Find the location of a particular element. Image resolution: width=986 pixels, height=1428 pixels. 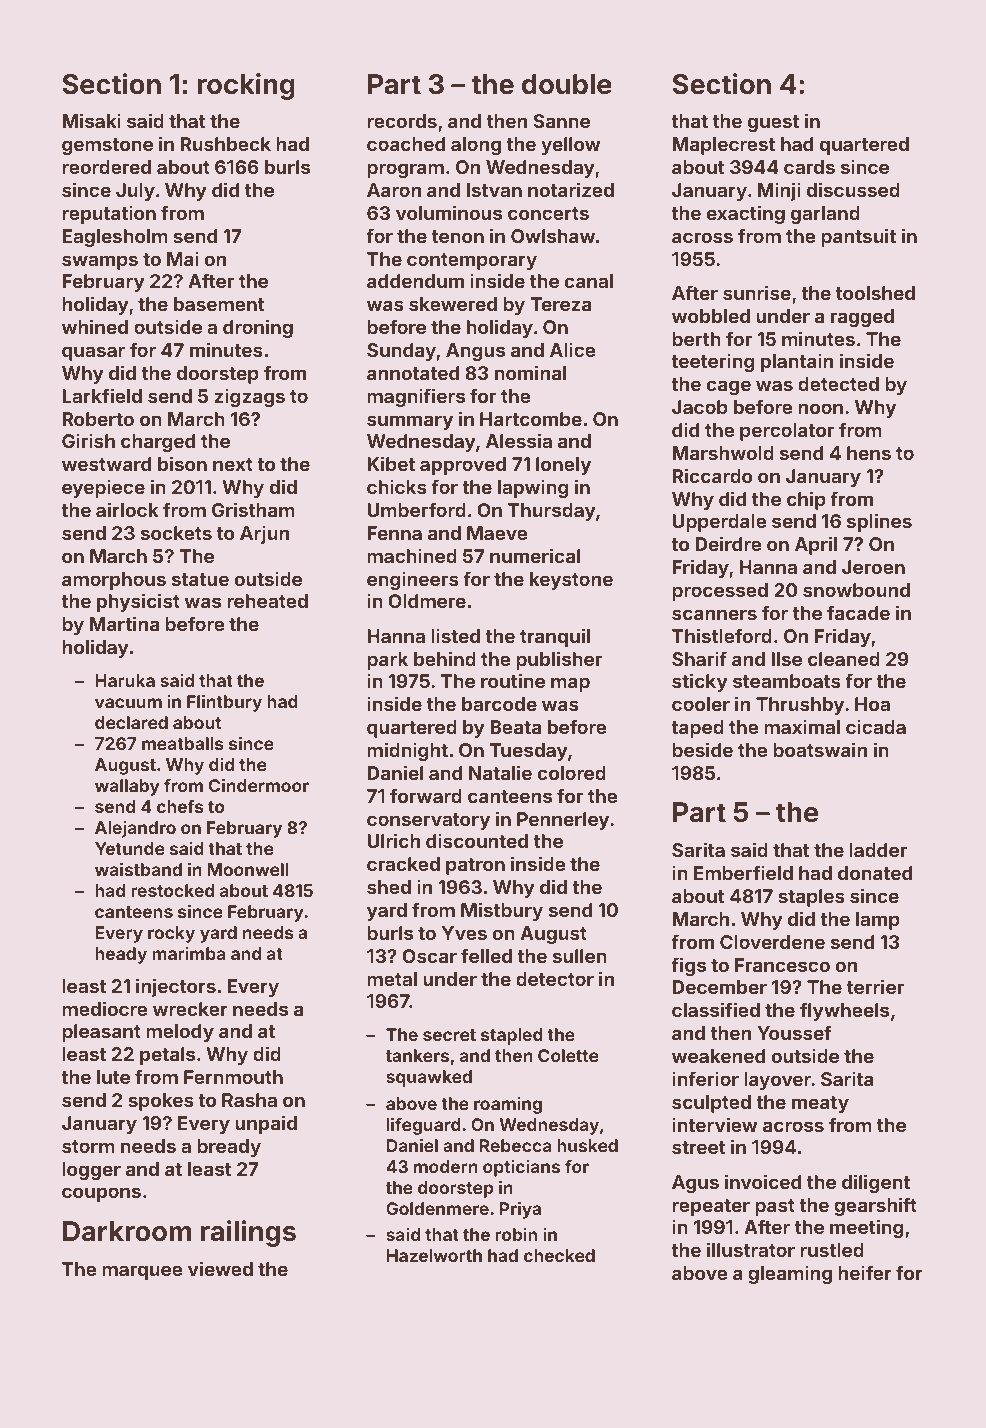

midnight is located at coordinates (407, 751).
